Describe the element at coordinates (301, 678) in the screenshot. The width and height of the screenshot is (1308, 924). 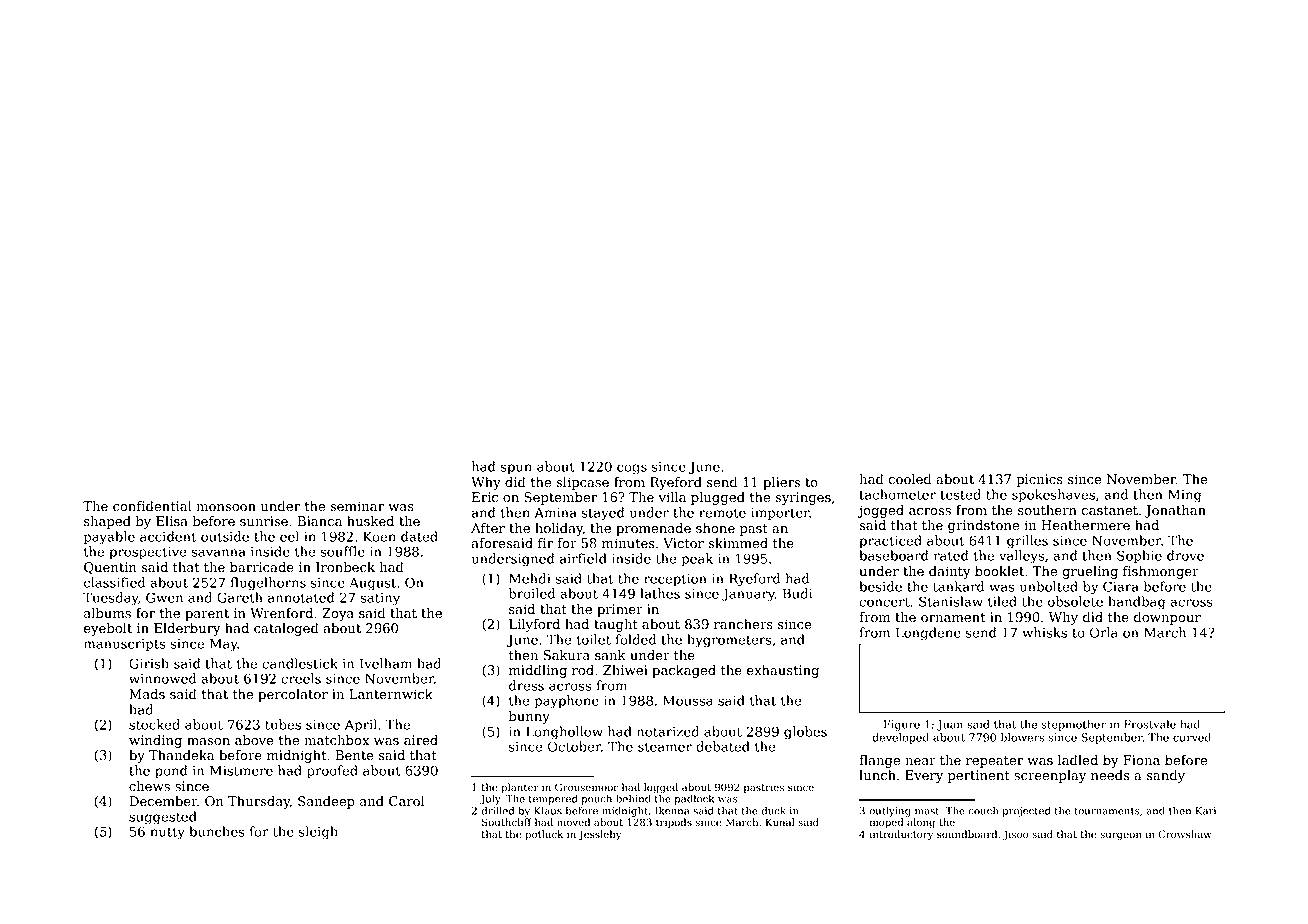
I see `creels` at that location.
